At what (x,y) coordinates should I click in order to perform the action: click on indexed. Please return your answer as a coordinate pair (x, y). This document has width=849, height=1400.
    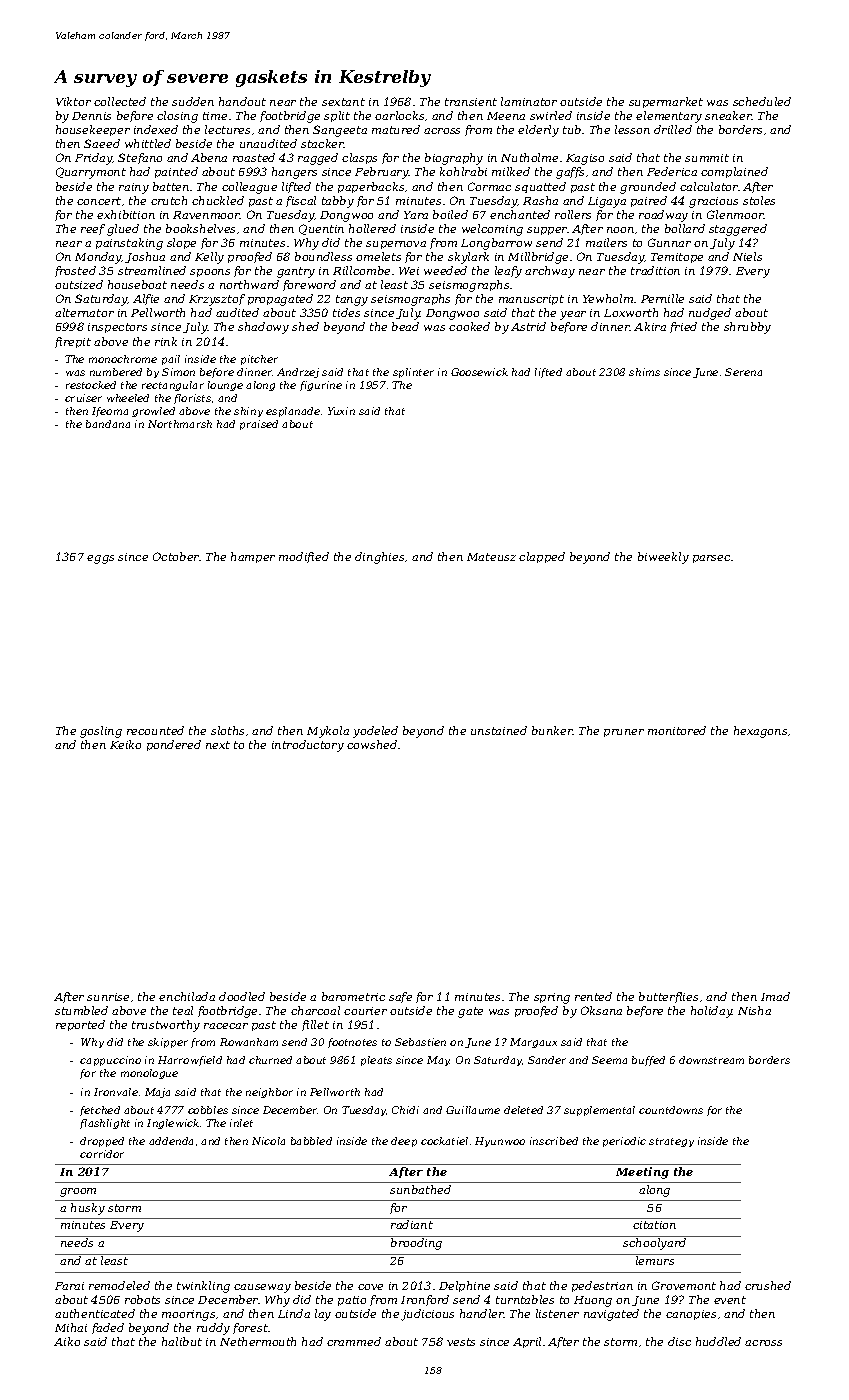
    Looking at the image, I should click on (156, 129).
